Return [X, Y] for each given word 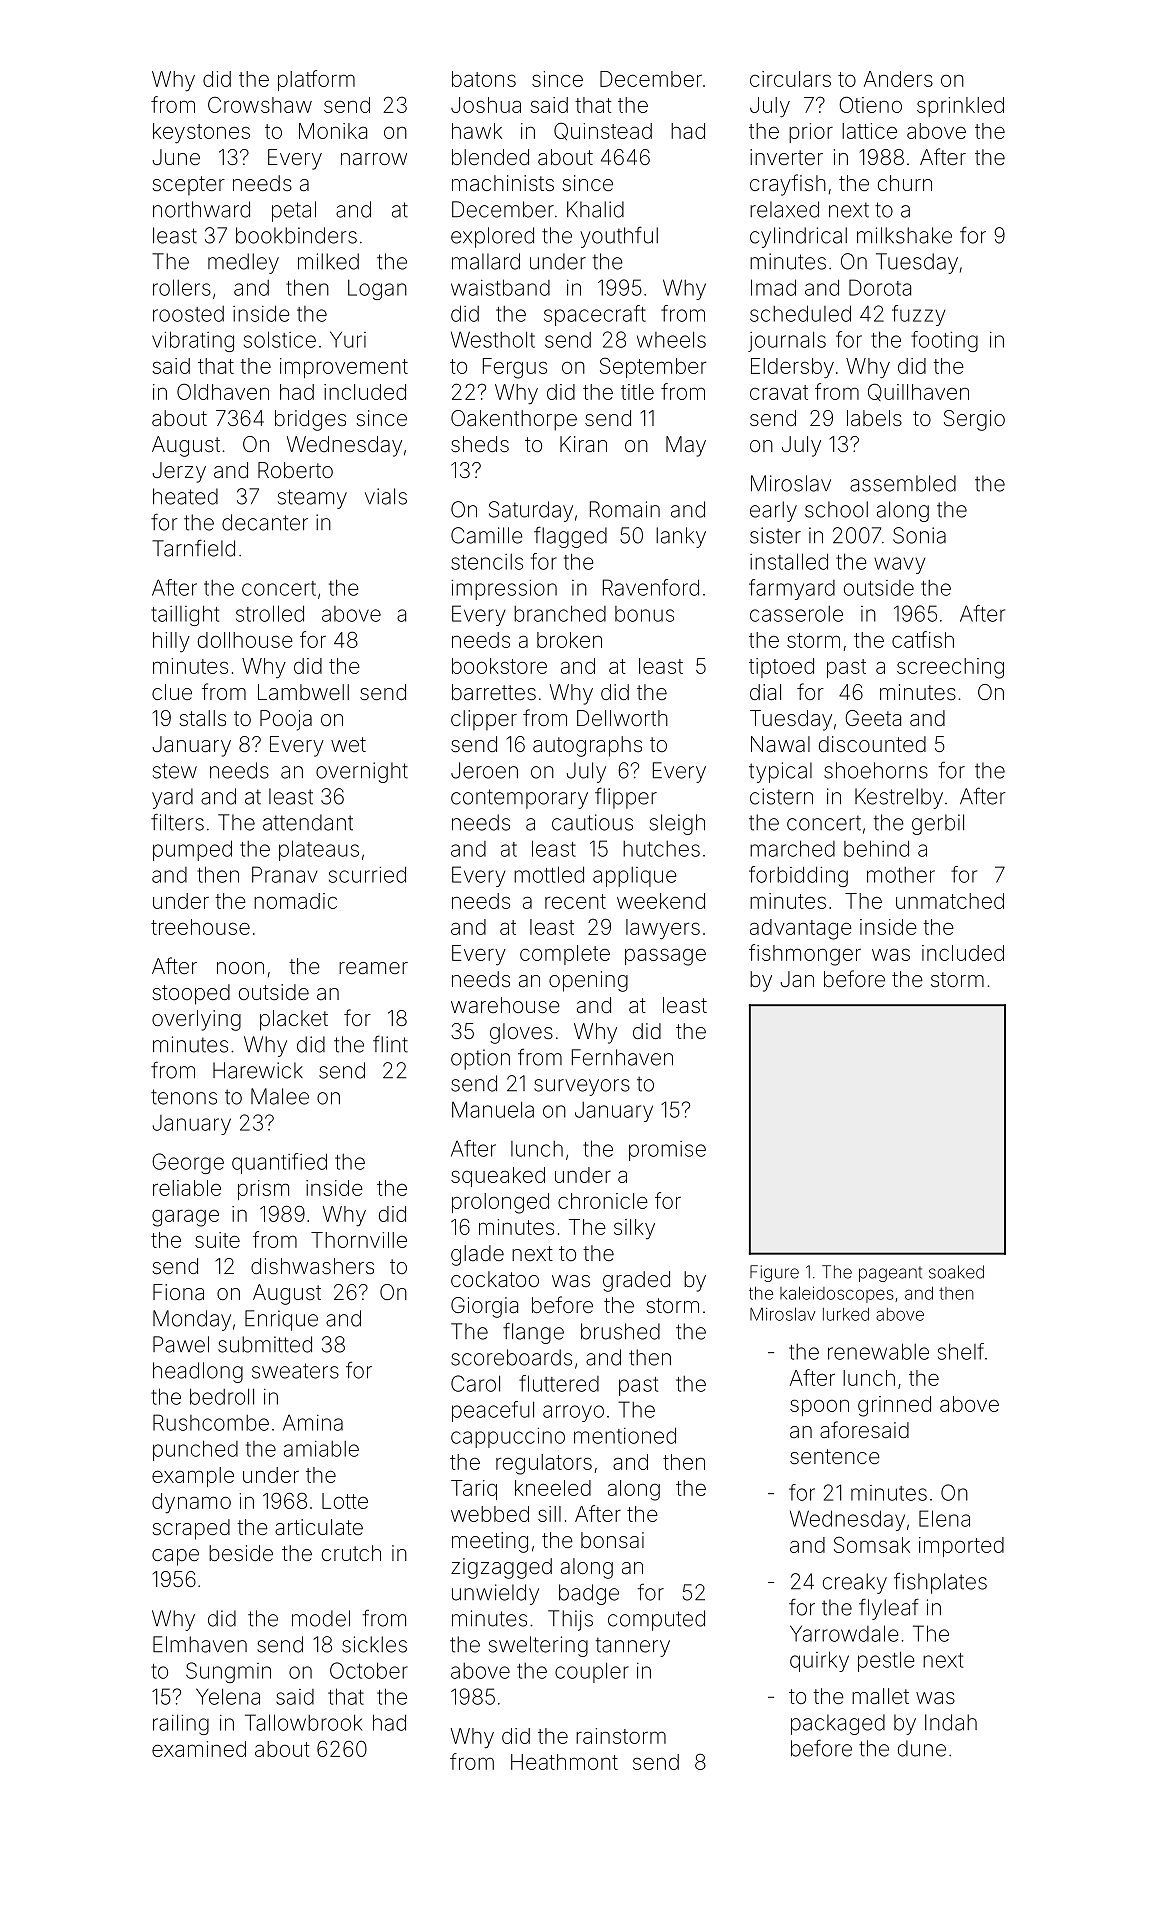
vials [386, 496]
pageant [890, 1274]
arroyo [573, 1413]
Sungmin [228, 1672]
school [836, 509]
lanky [681, 537]
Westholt [493, 339]
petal [294, 211]
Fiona [178, 1292]
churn [905, 183]
